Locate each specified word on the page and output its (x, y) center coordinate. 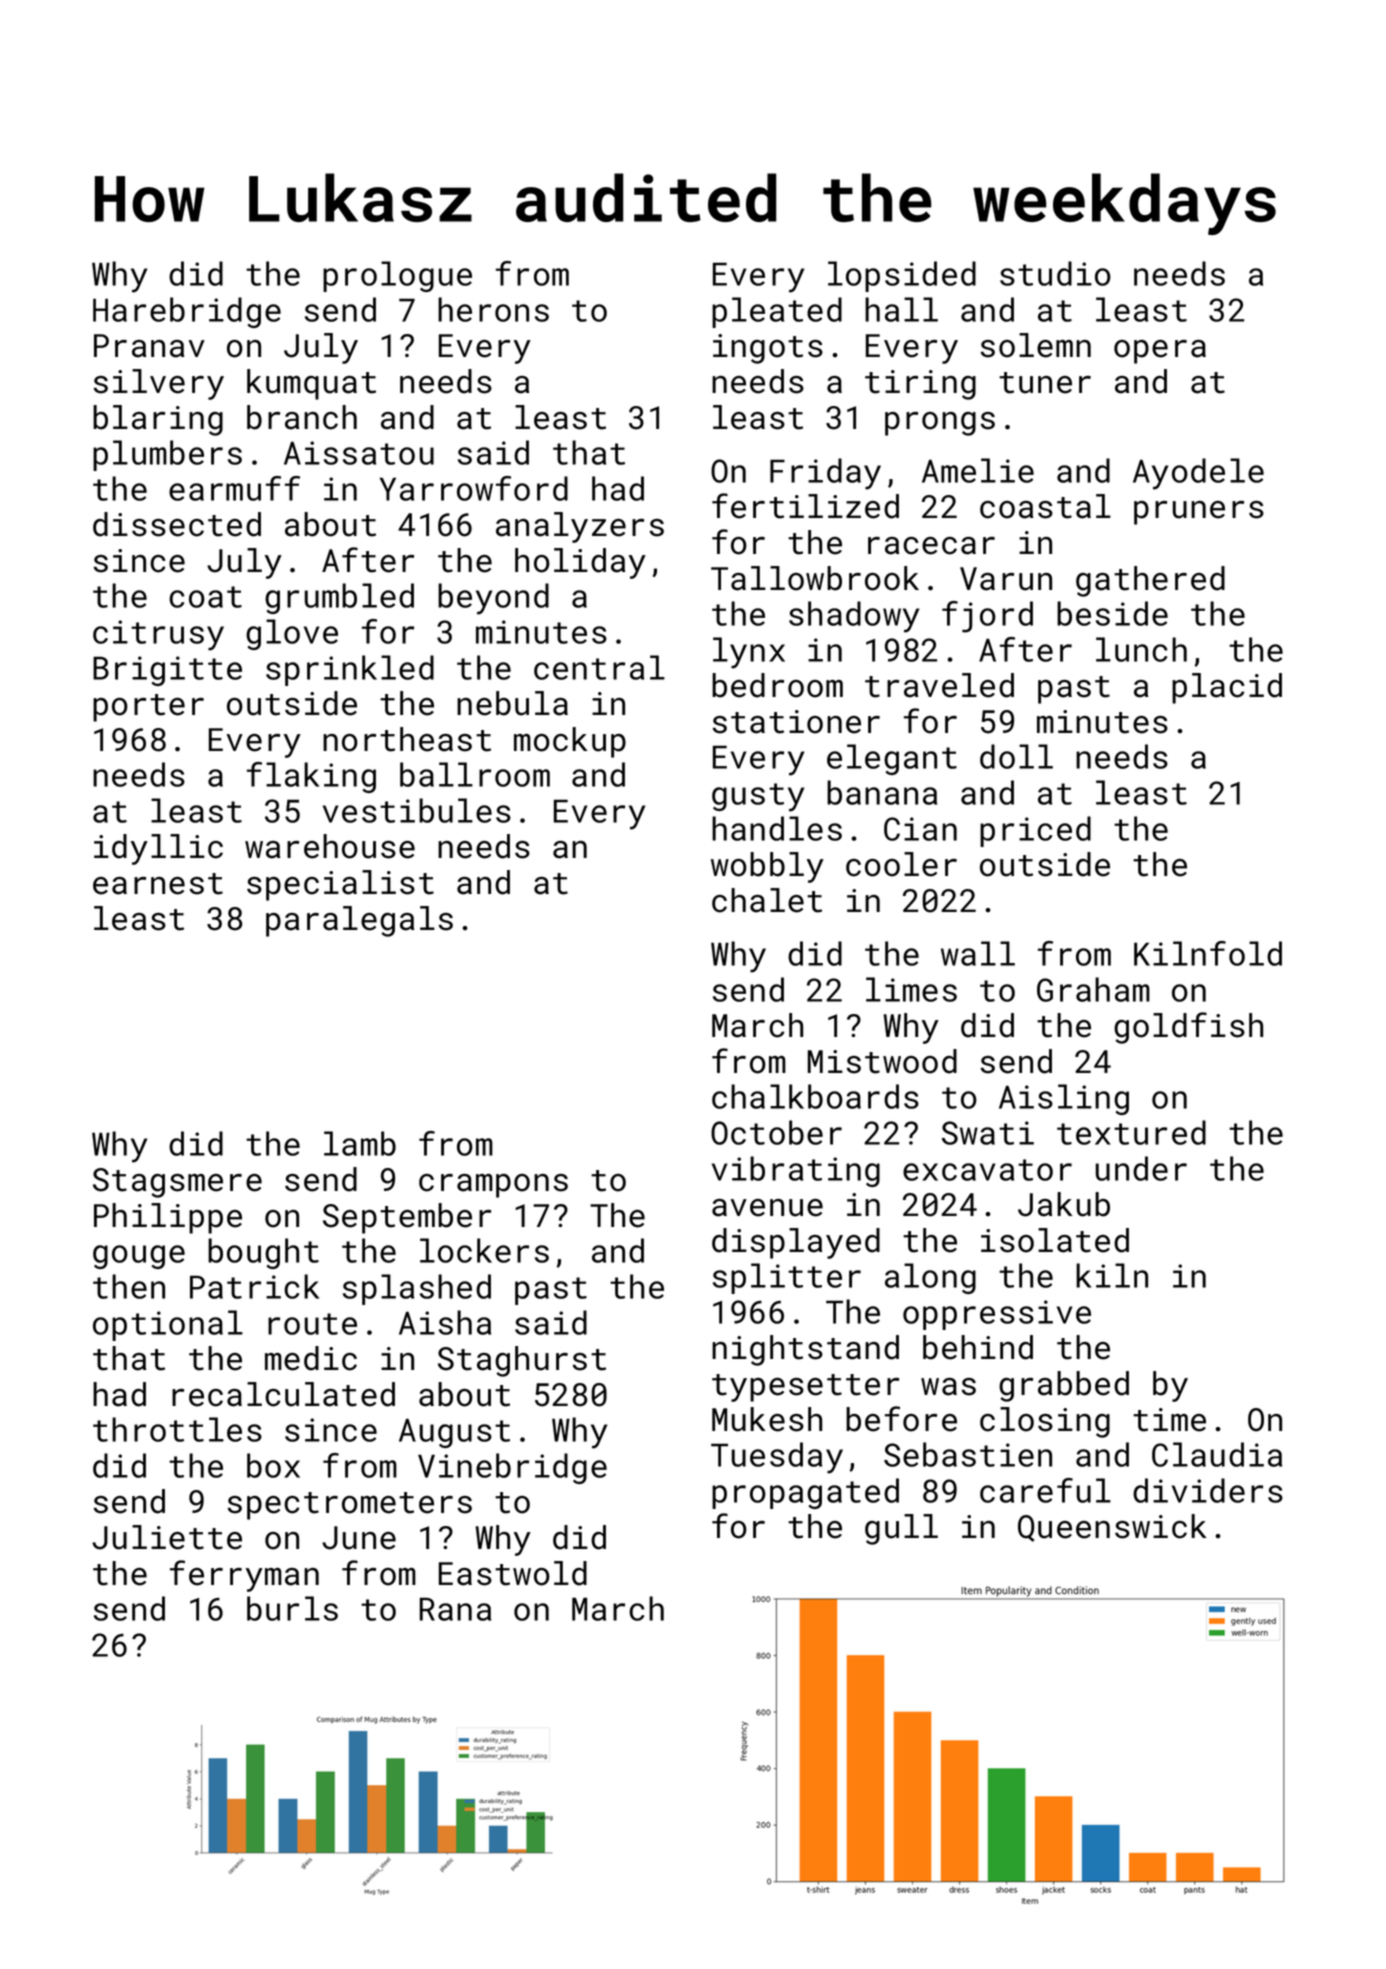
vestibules (417, 810)
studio (1055, 273)
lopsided (902, 276)
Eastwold (513, 1573)
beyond (493, 599)
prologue (397, 276)
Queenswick (1112, 1528)
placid (1227, 688)
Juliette (167, 1537)
